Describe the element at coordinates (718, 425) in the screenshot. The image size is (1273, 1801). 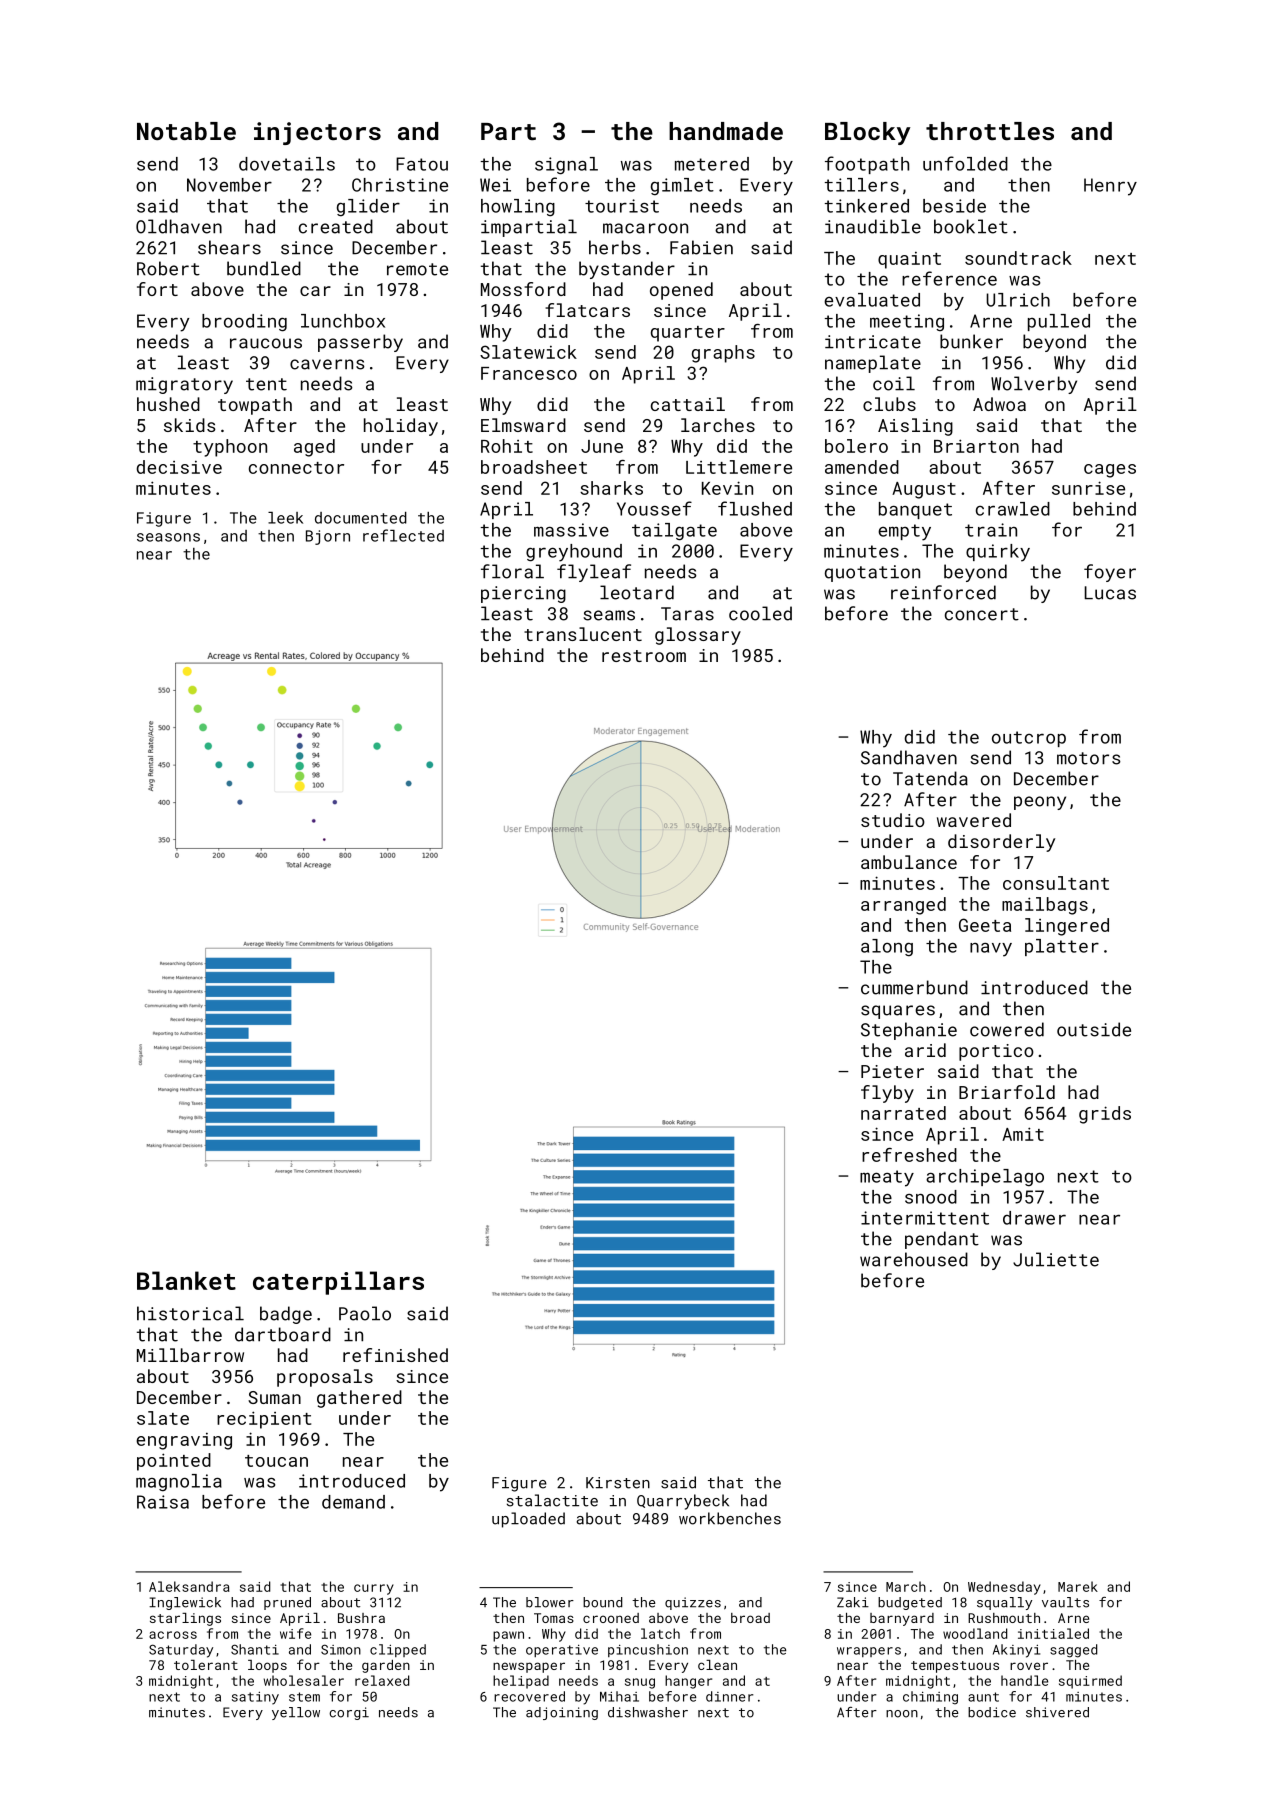
I see `larches` at that location.
